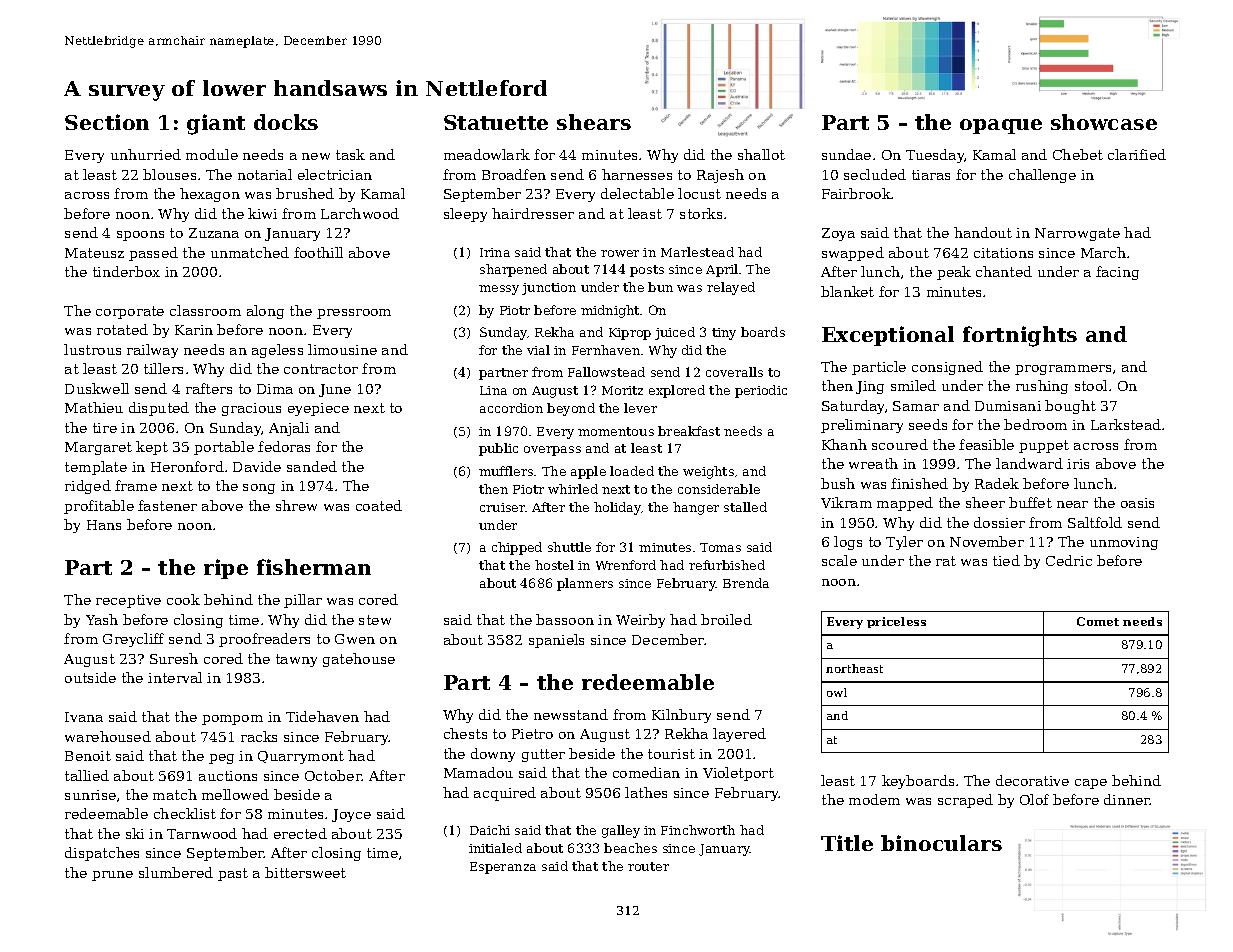 This screenshot has width=1233, height=952. Describe the element at coordinates (731, 288) in the screenshot. I see `relayed` at that location.
